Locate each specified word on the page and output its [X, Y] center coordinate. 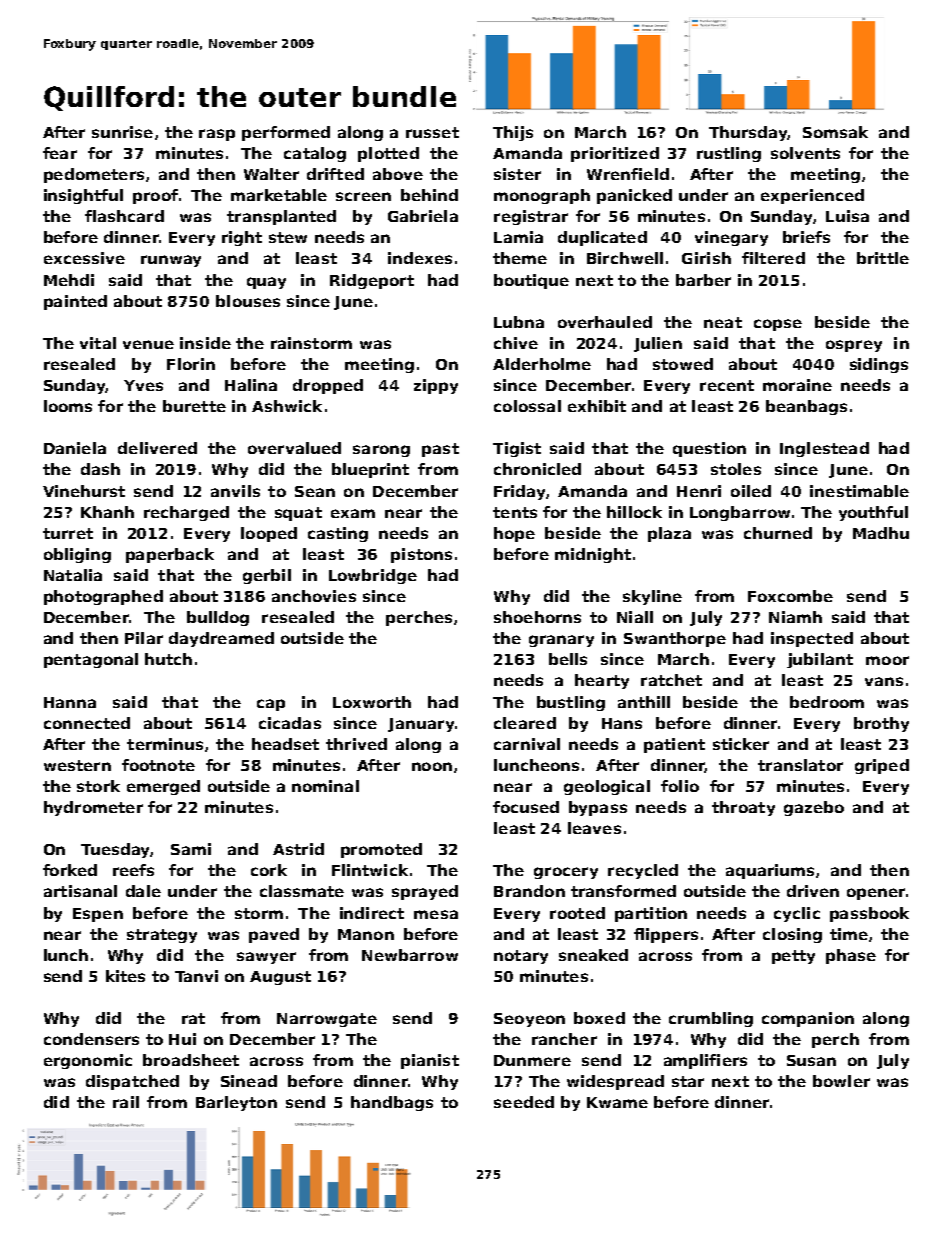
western [77, 765]
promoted [381, 850]
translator [800, 765]
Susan [811, 1060]
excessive [84, 258]
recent [727, 385]
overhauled [605, 322]
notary [521, 957]
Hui [182, 1039]
